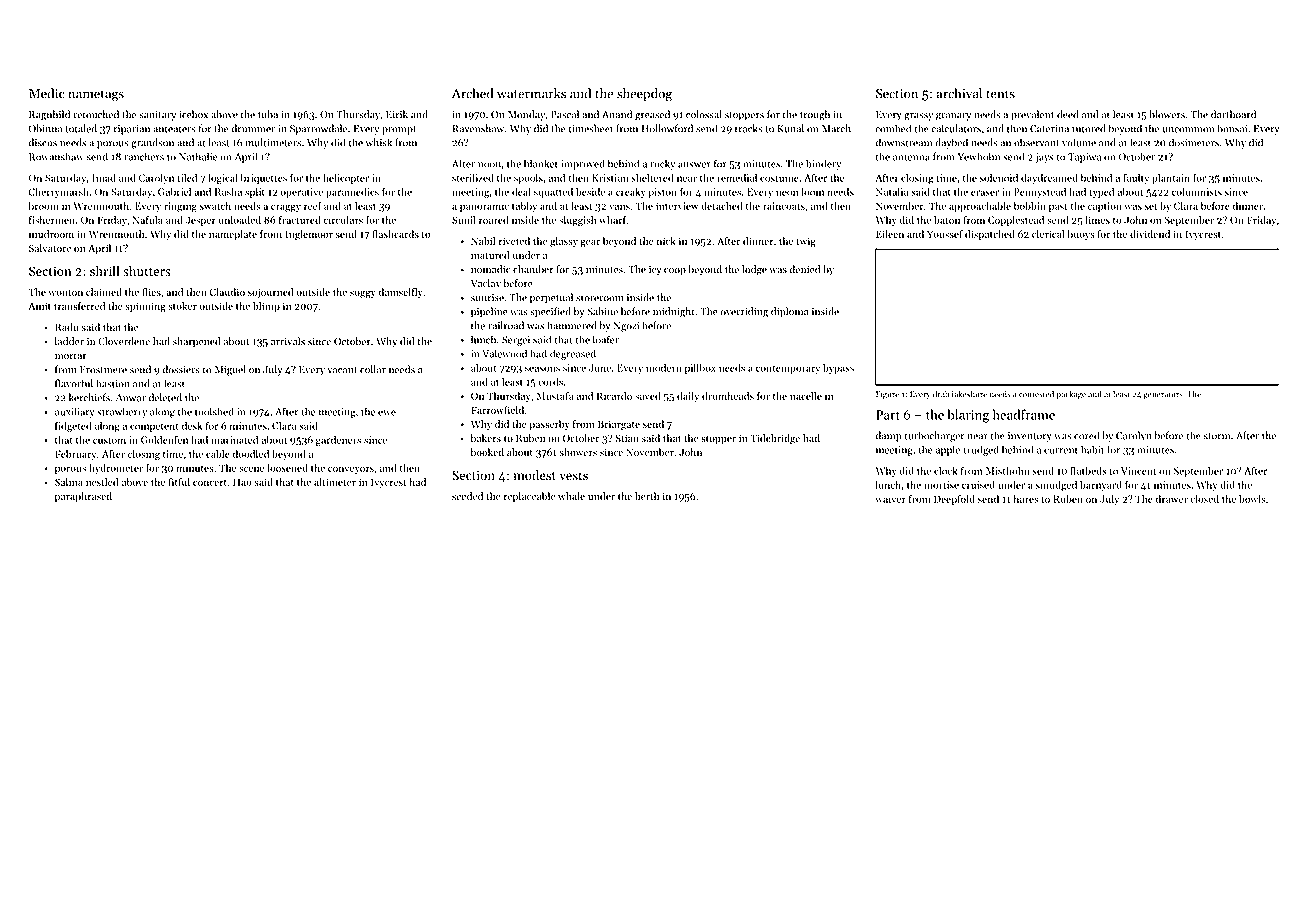  I want to click on shutters, so click(147, 271).
